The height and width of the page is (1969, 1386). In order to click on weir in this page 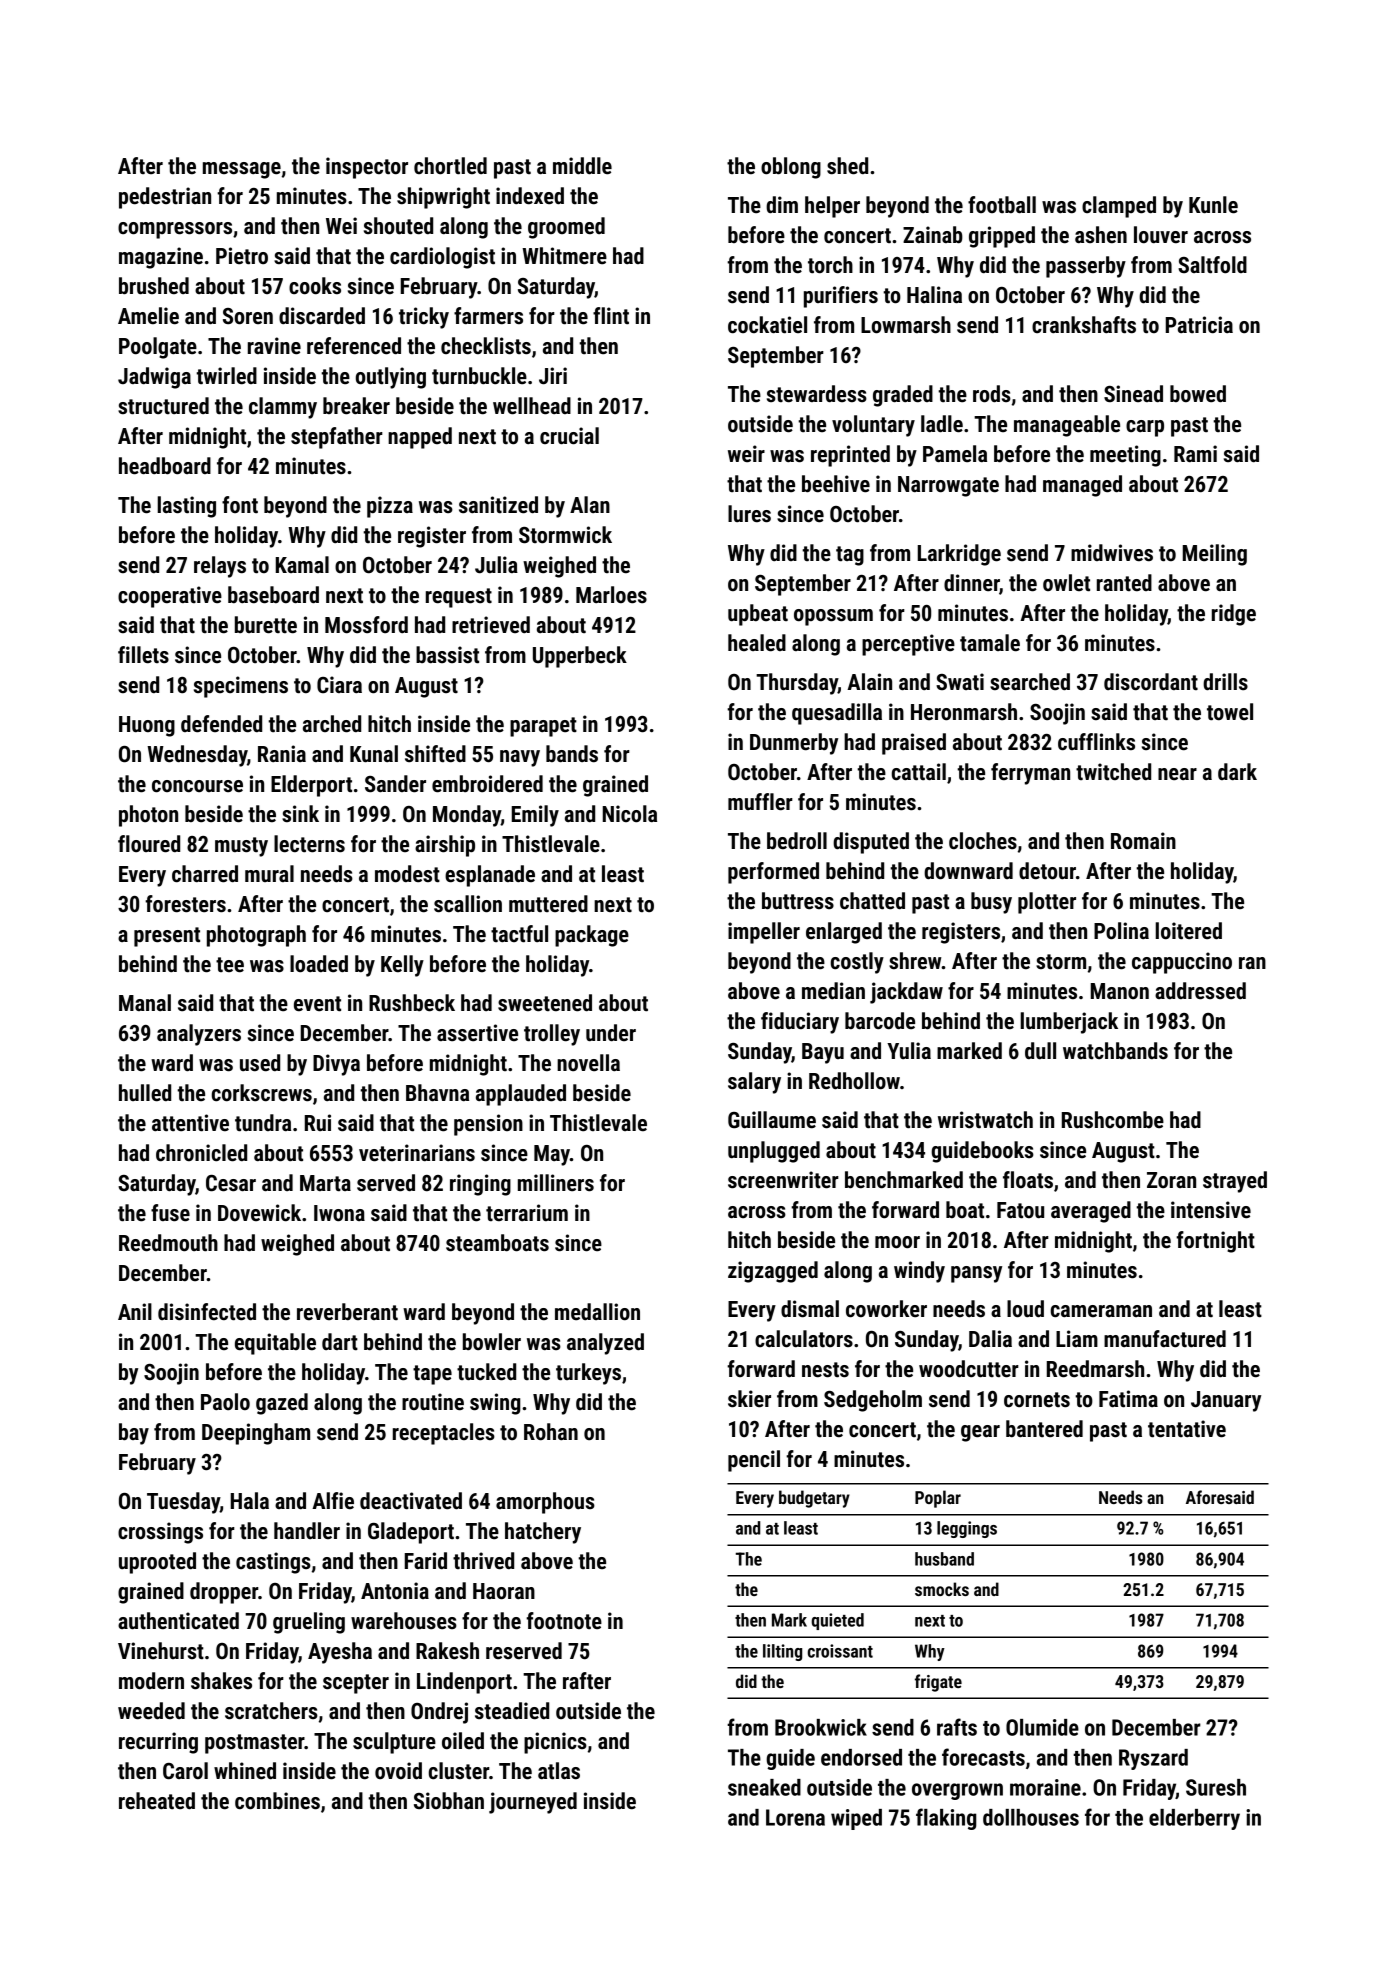, I will do `click(746, 454)`.
